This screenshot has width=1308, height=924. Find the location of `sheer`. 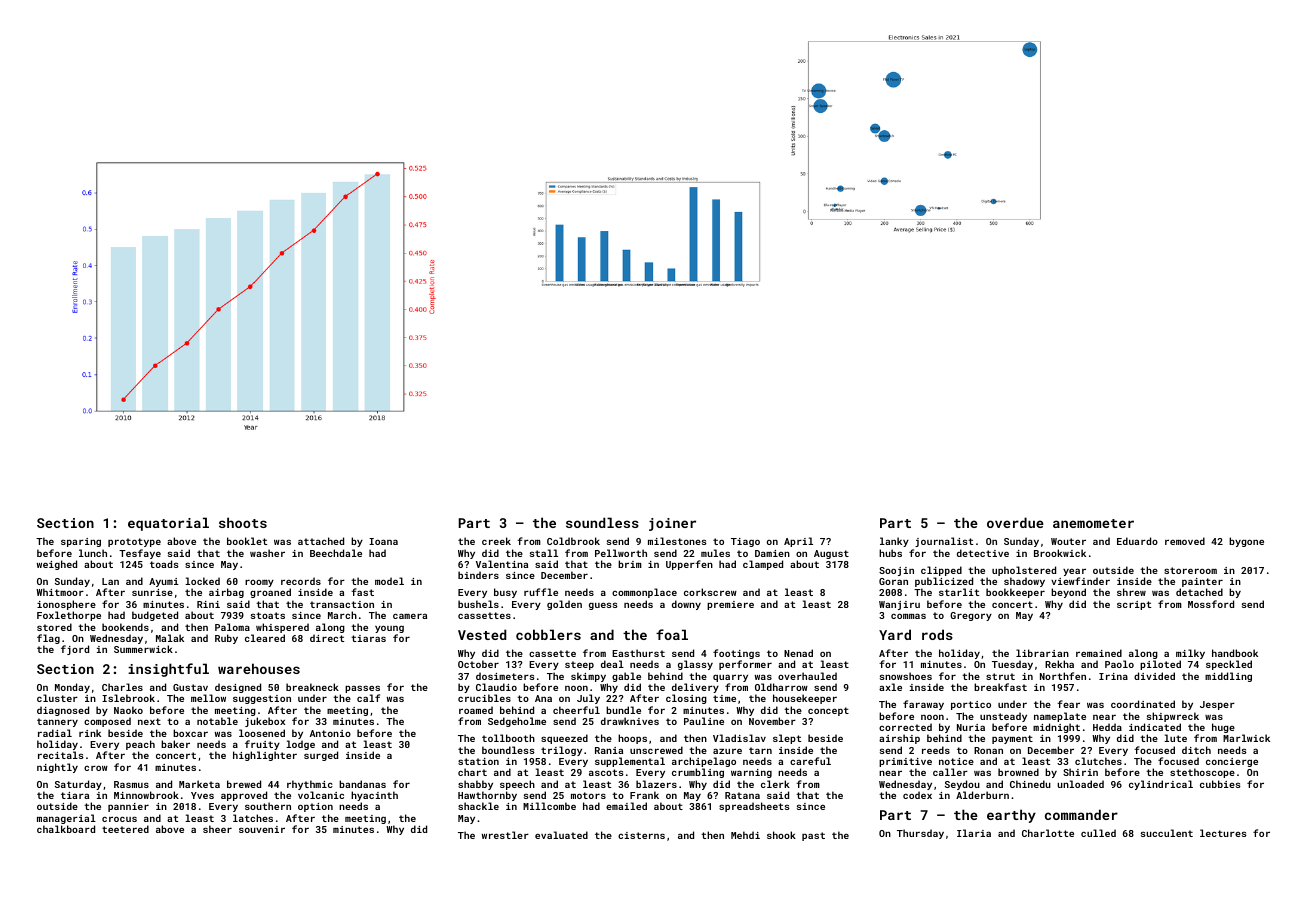

sheer is located at coordinates (217, 829).
